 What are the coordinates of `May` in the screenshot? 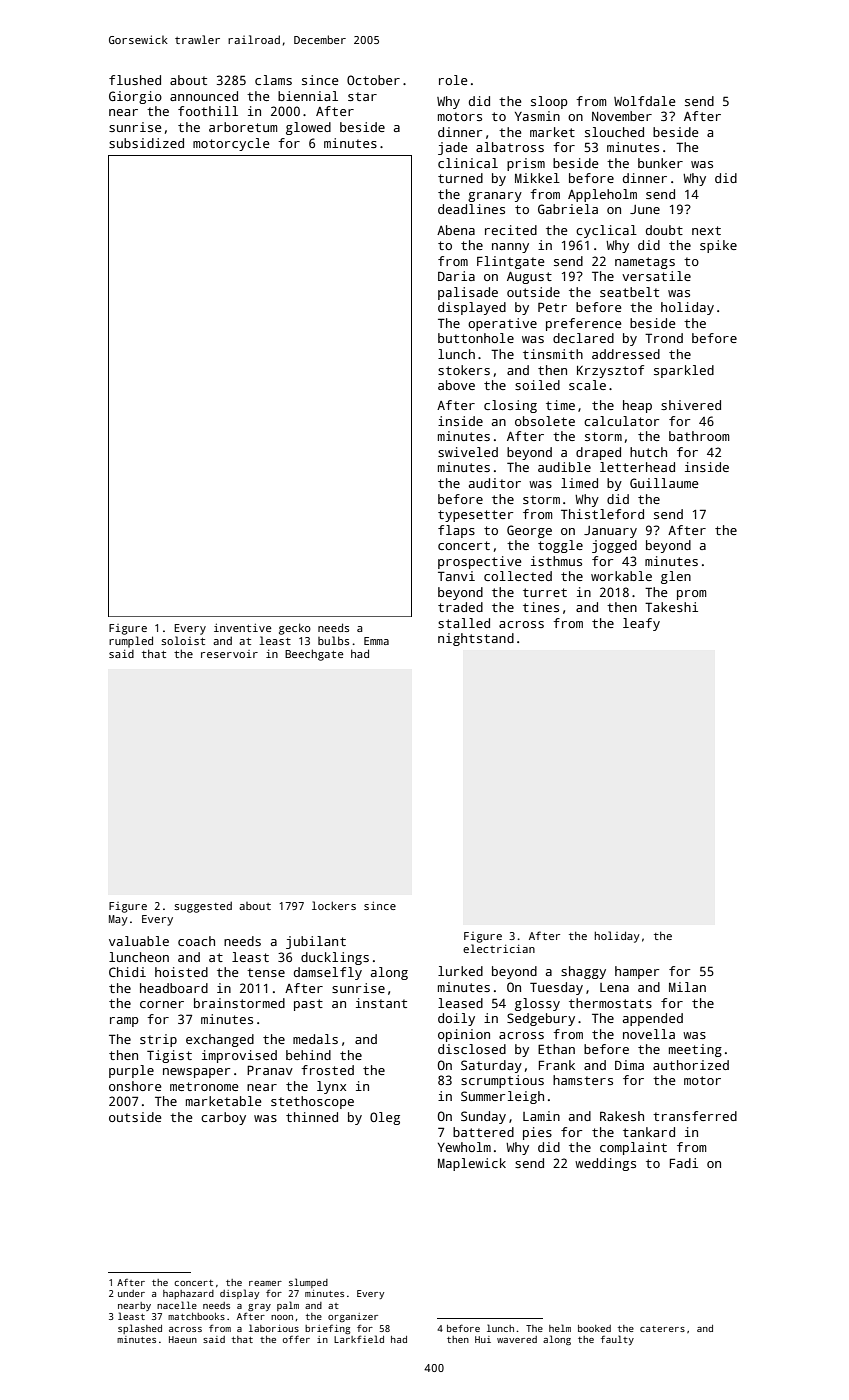 It's located at (118, 920).
